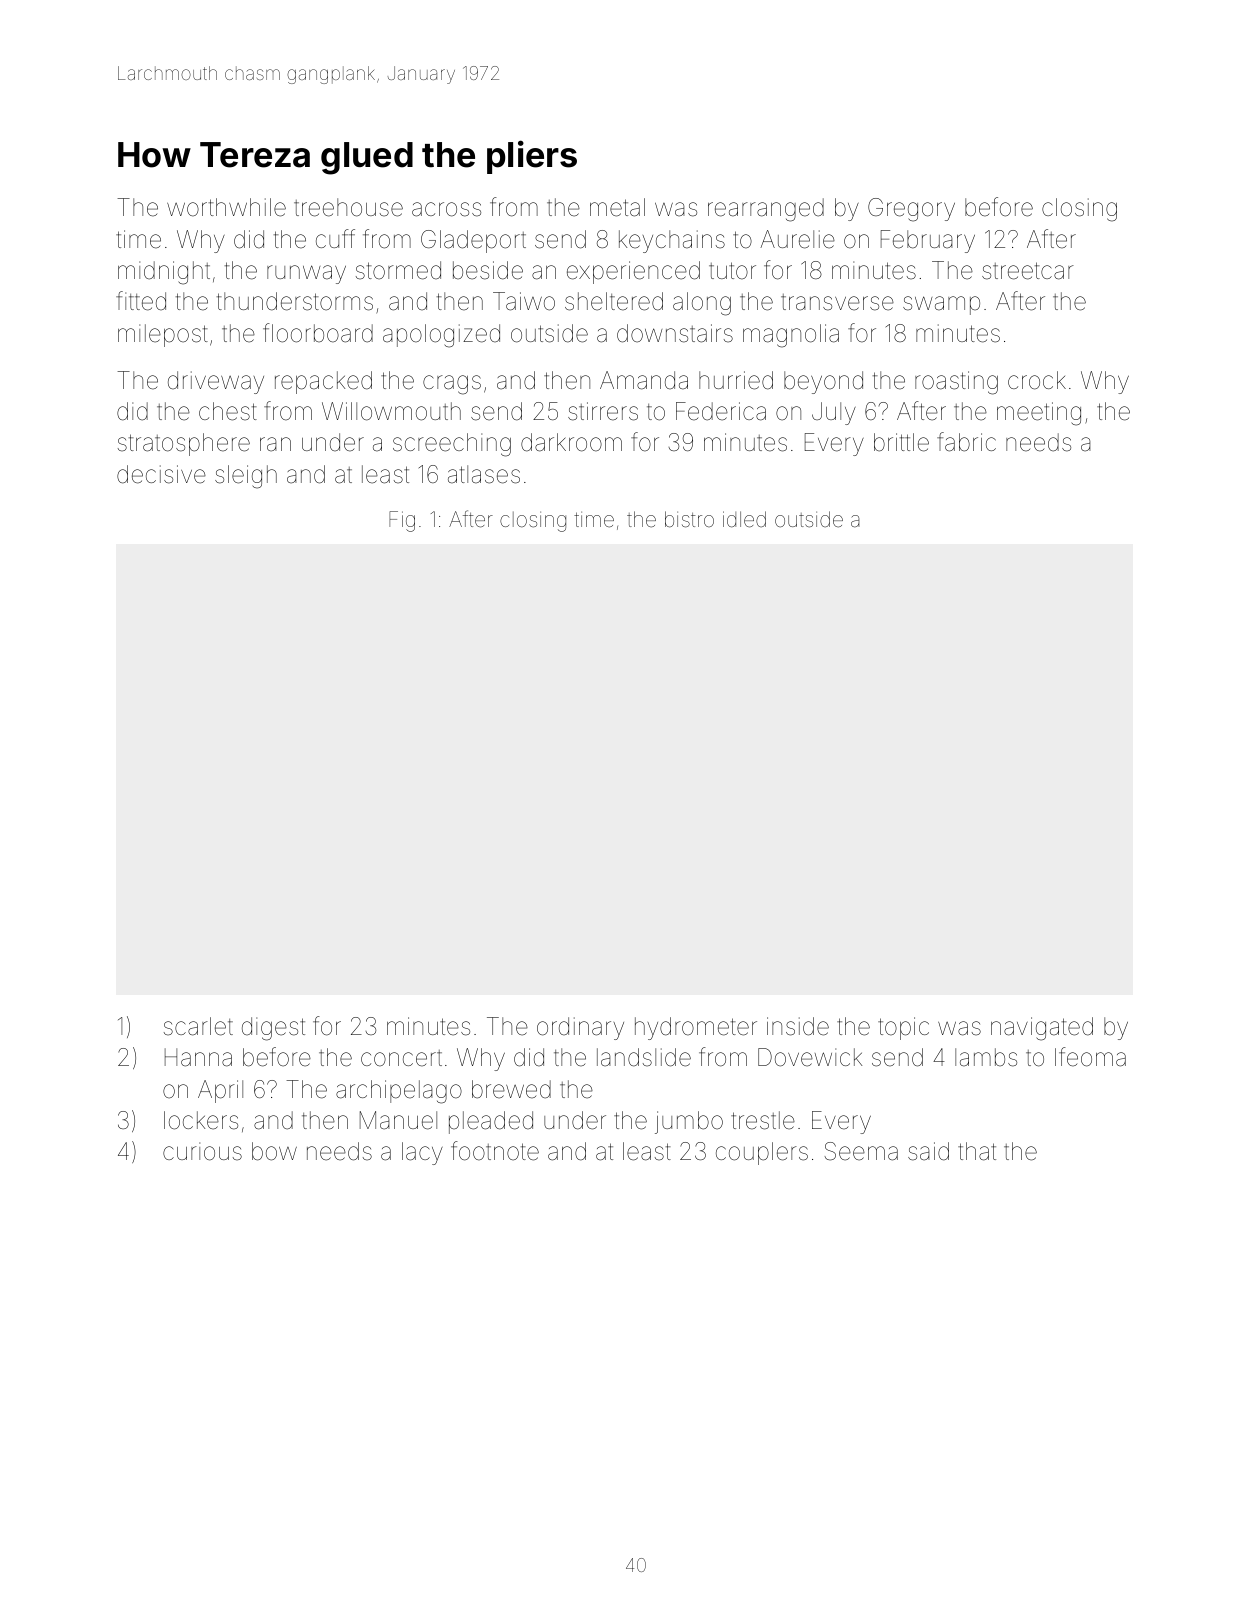 The width and height of the screenshot is (1249, 1616). I want to click on atlases, so click(484, 474).
